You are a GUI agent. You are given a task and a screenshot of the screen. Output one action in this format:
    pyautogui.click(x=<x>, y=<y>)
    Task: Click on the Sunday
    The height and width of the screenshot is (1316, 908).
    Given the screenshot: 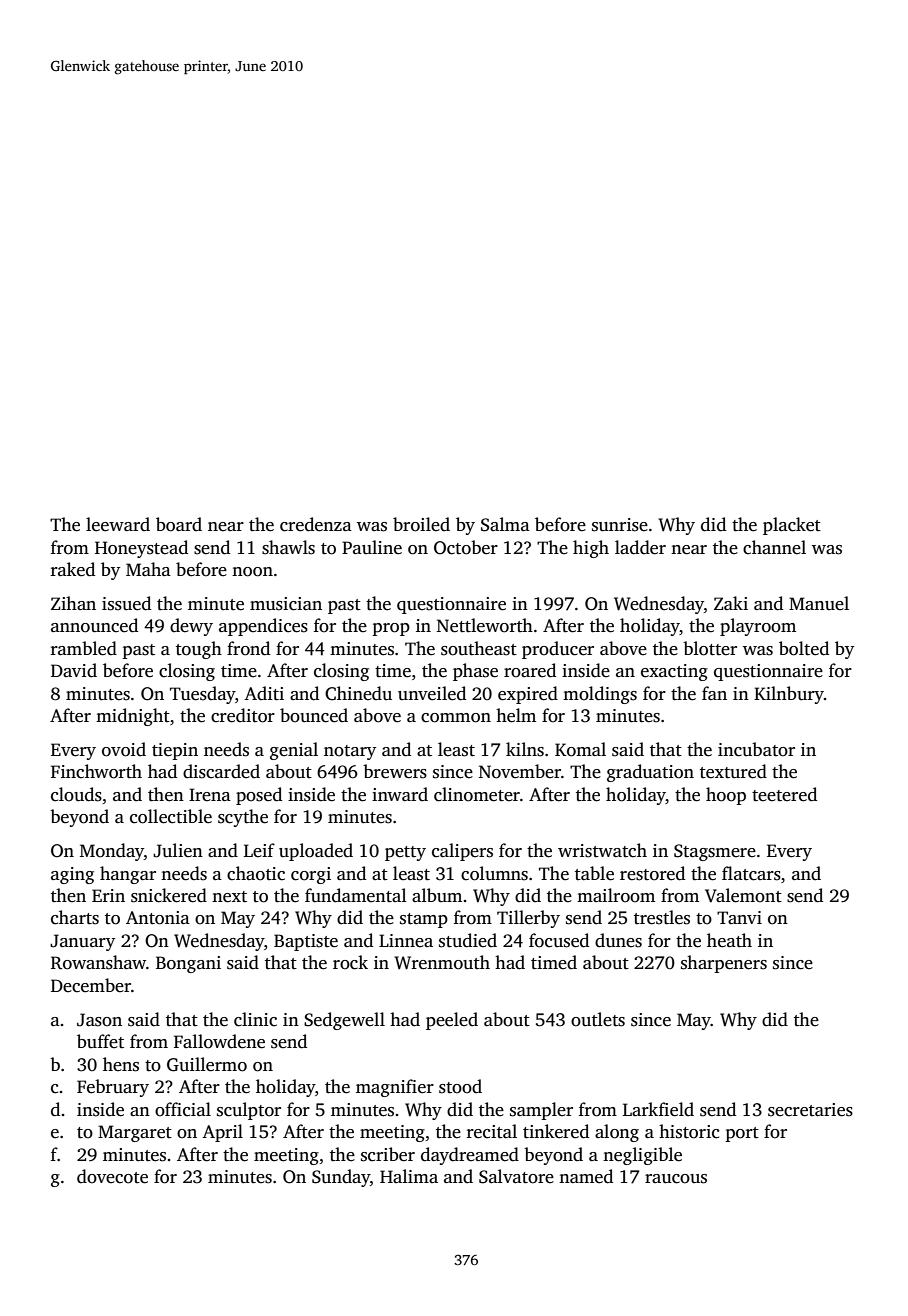 What is the action you would take?
    pyautogui.click(x=341, y=1178)
